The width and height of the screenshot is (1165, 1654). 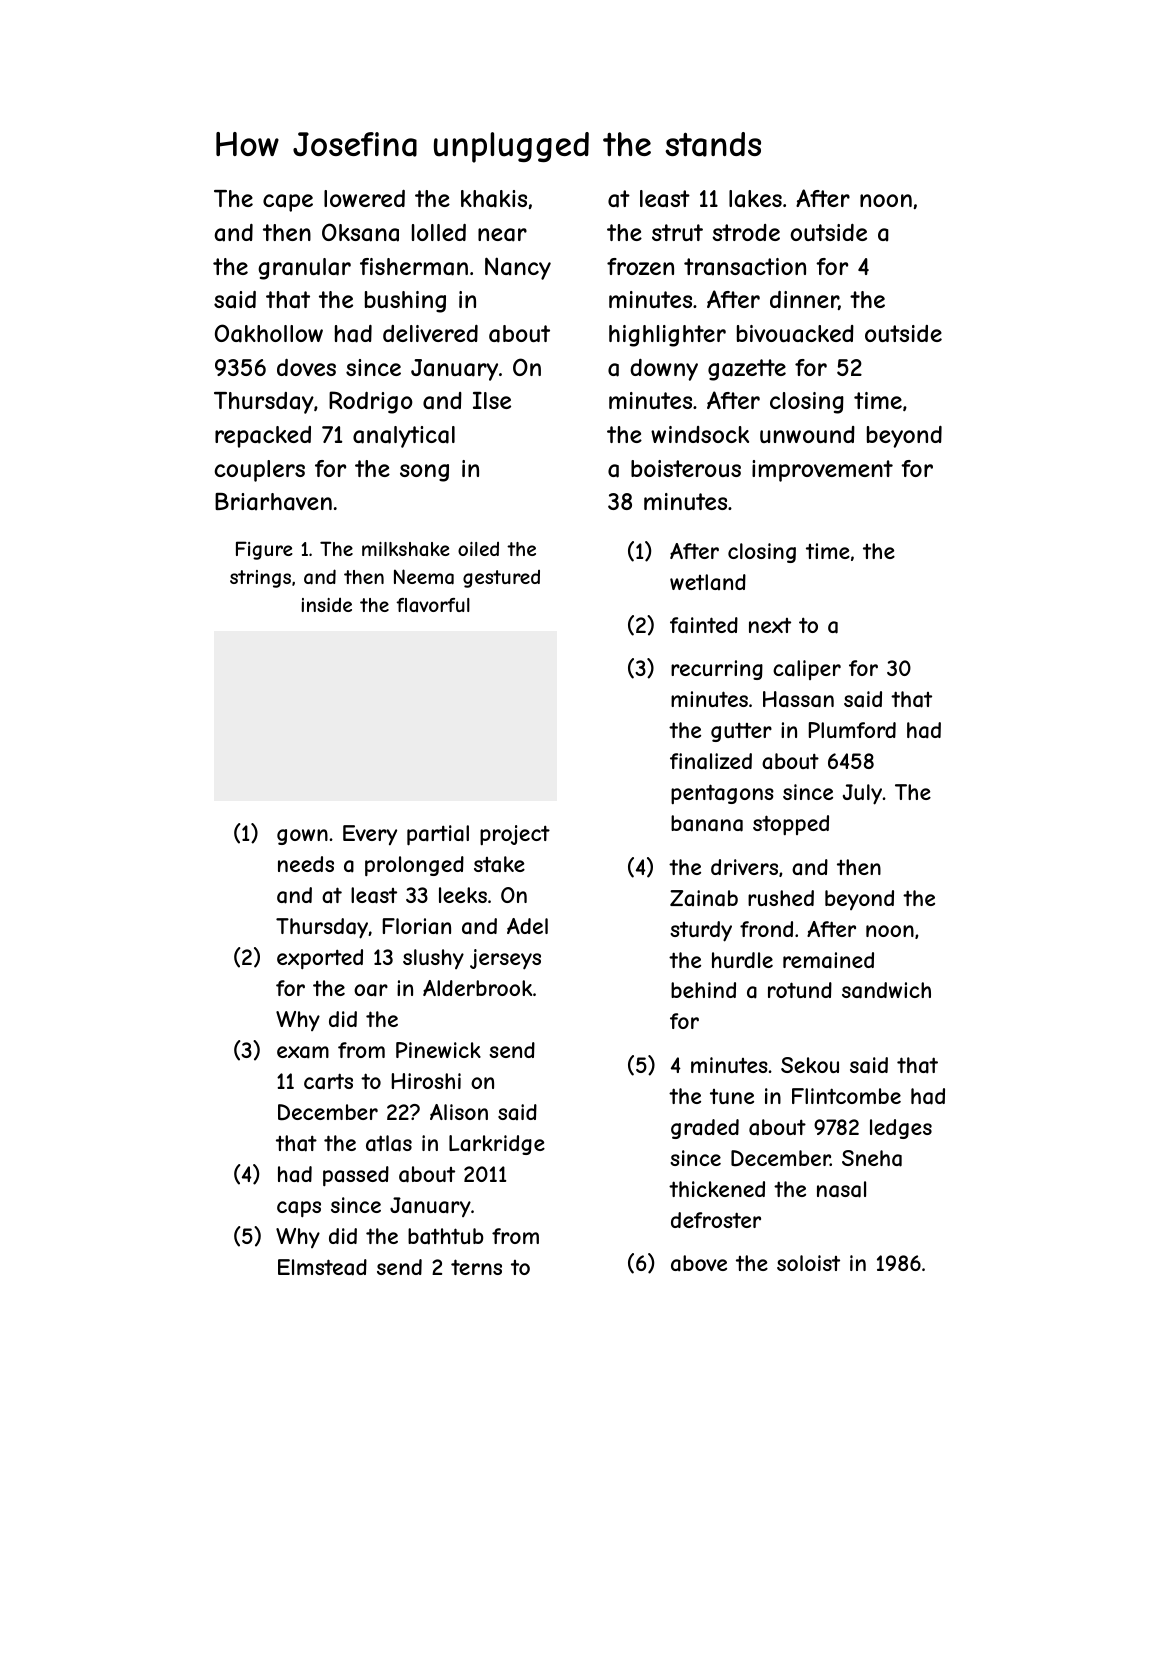 What do you see at coordinates (306, 864) in the screenshot?
I see `needs` at bounding box center [306, 864].
